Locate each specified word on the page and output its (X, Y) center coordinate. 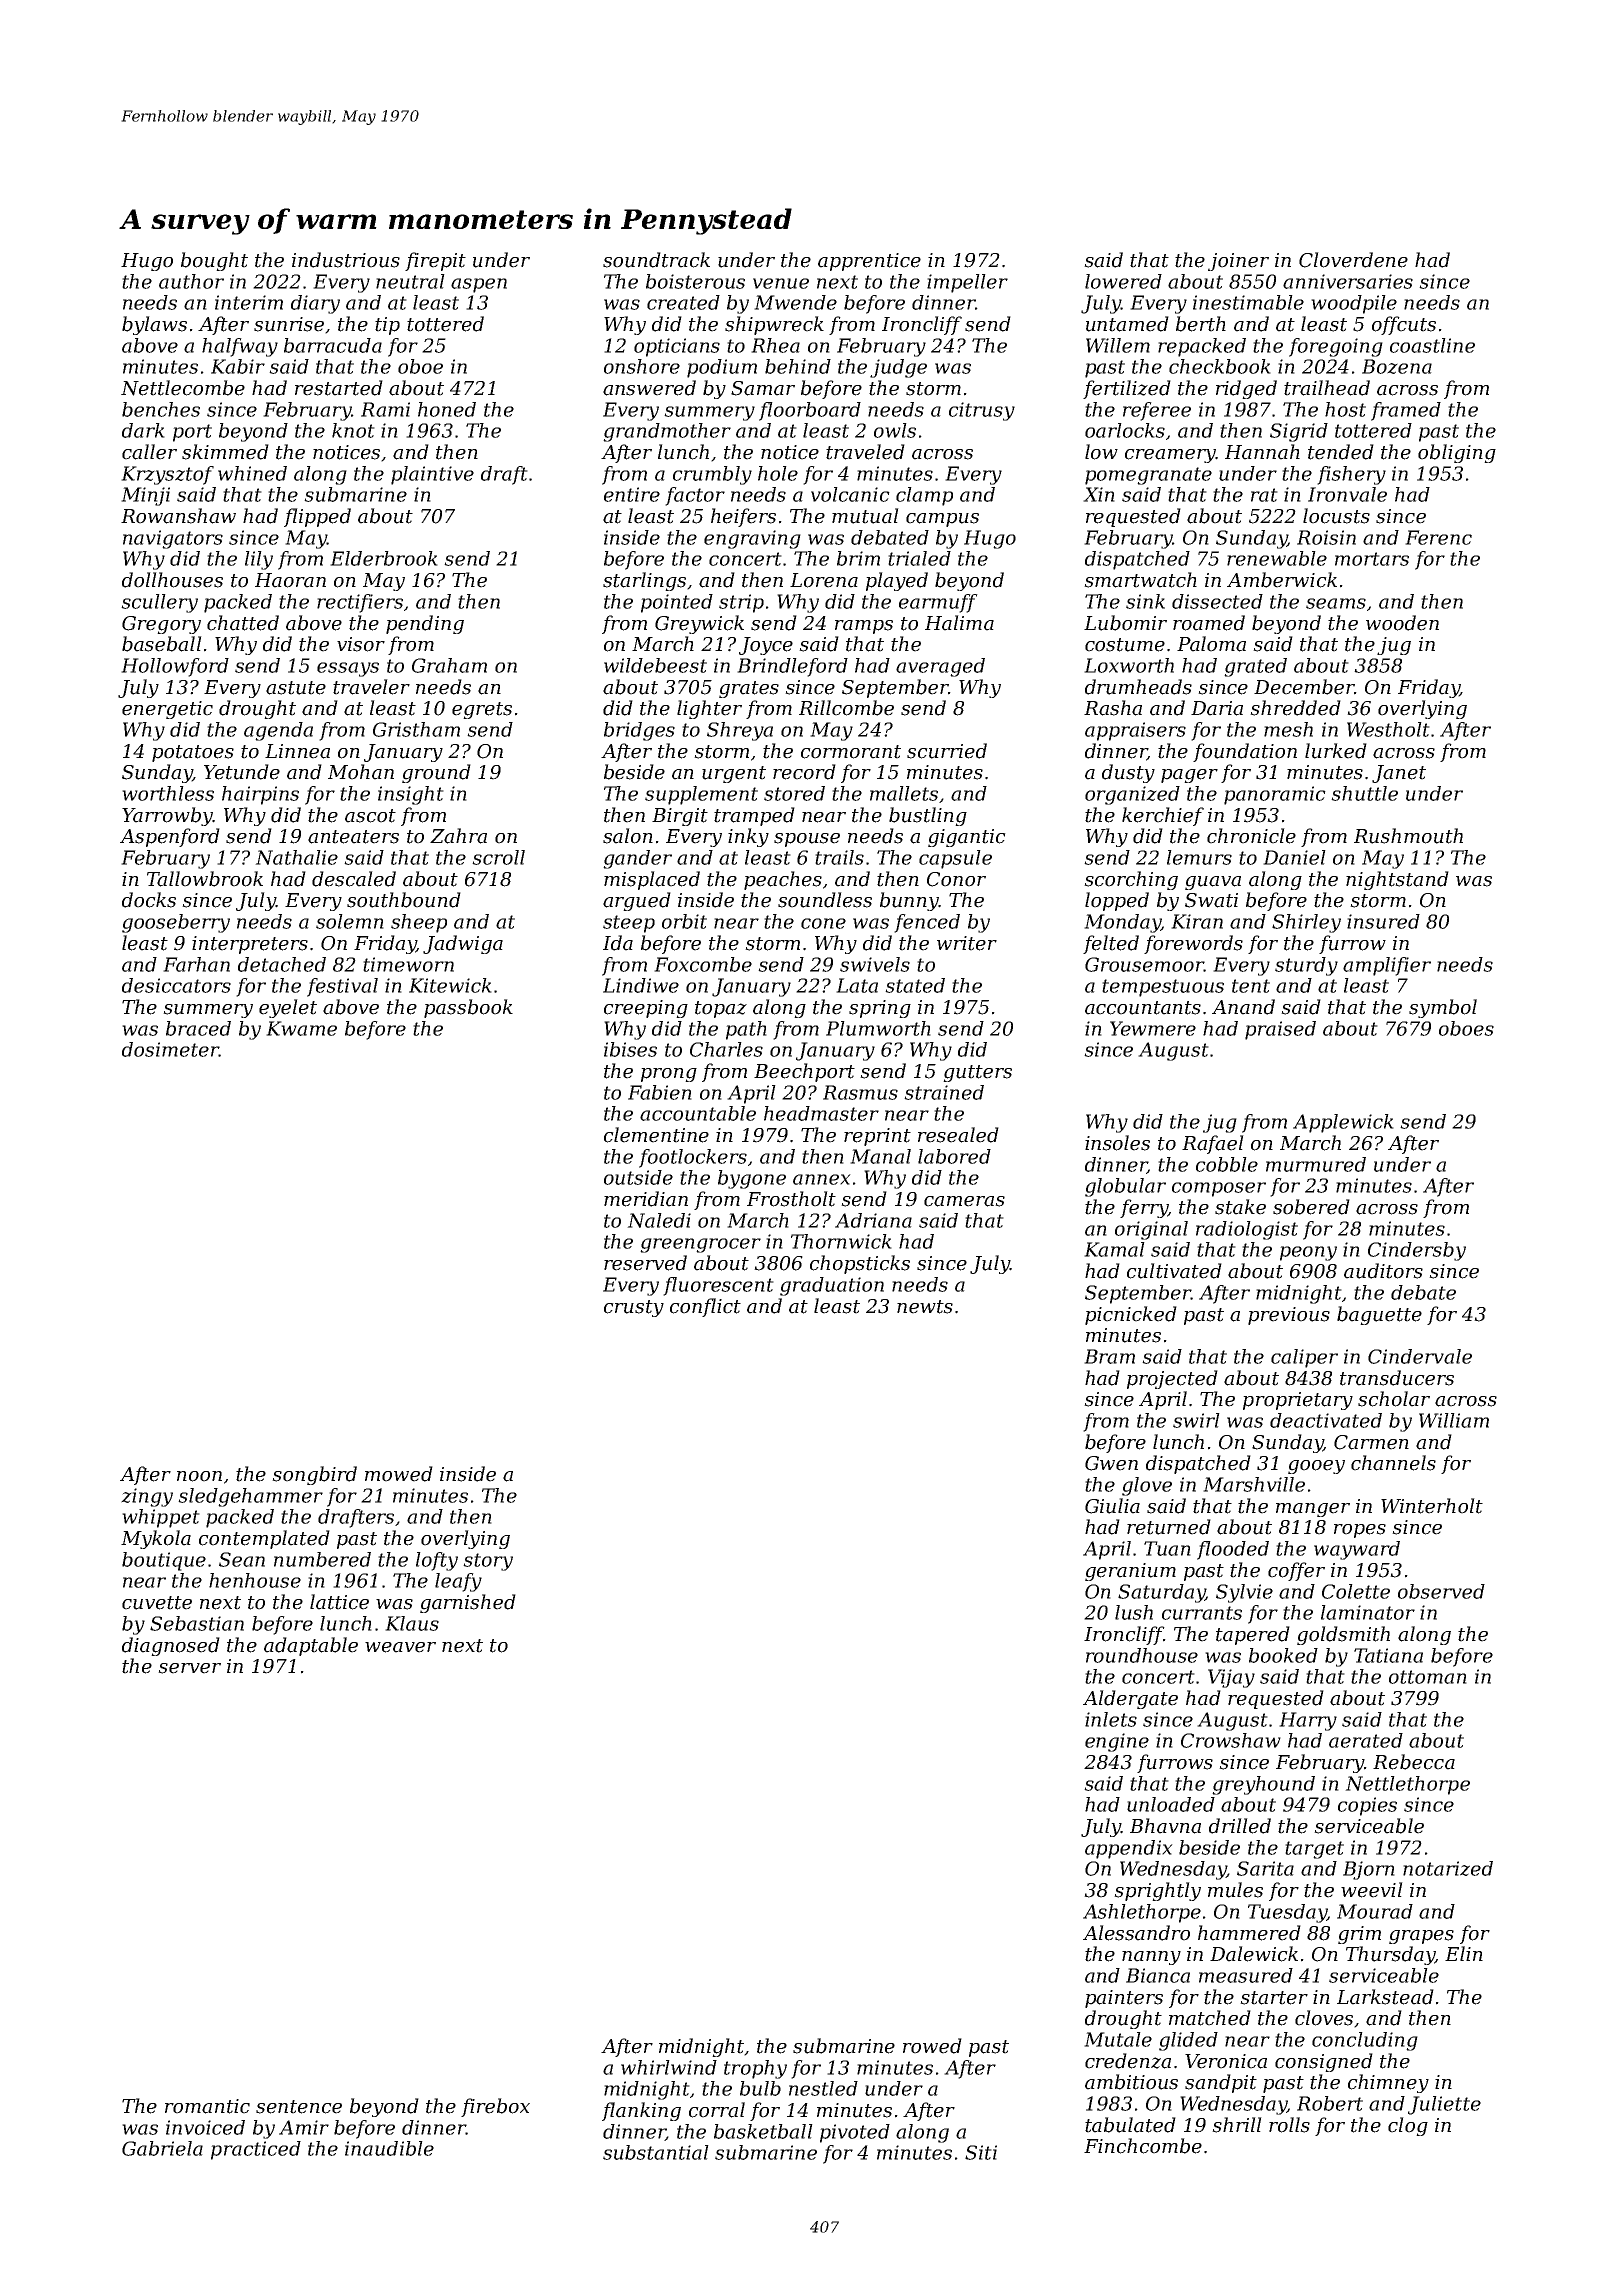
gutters (977, 1073)
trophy (755, 2069)
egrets (482, 710)
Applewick (1343, 1123)
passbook (468, 1008)
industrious (346, 260)
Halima (959, 623)
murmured (1316, 1164)
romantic (207, 2106)
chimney (1388, 2083)
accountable (698, 1113)
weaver (400, 1647)
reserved (645, 1263)
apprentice (869, 262)
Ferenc (1438, 537)
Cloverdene (1353, 260)
